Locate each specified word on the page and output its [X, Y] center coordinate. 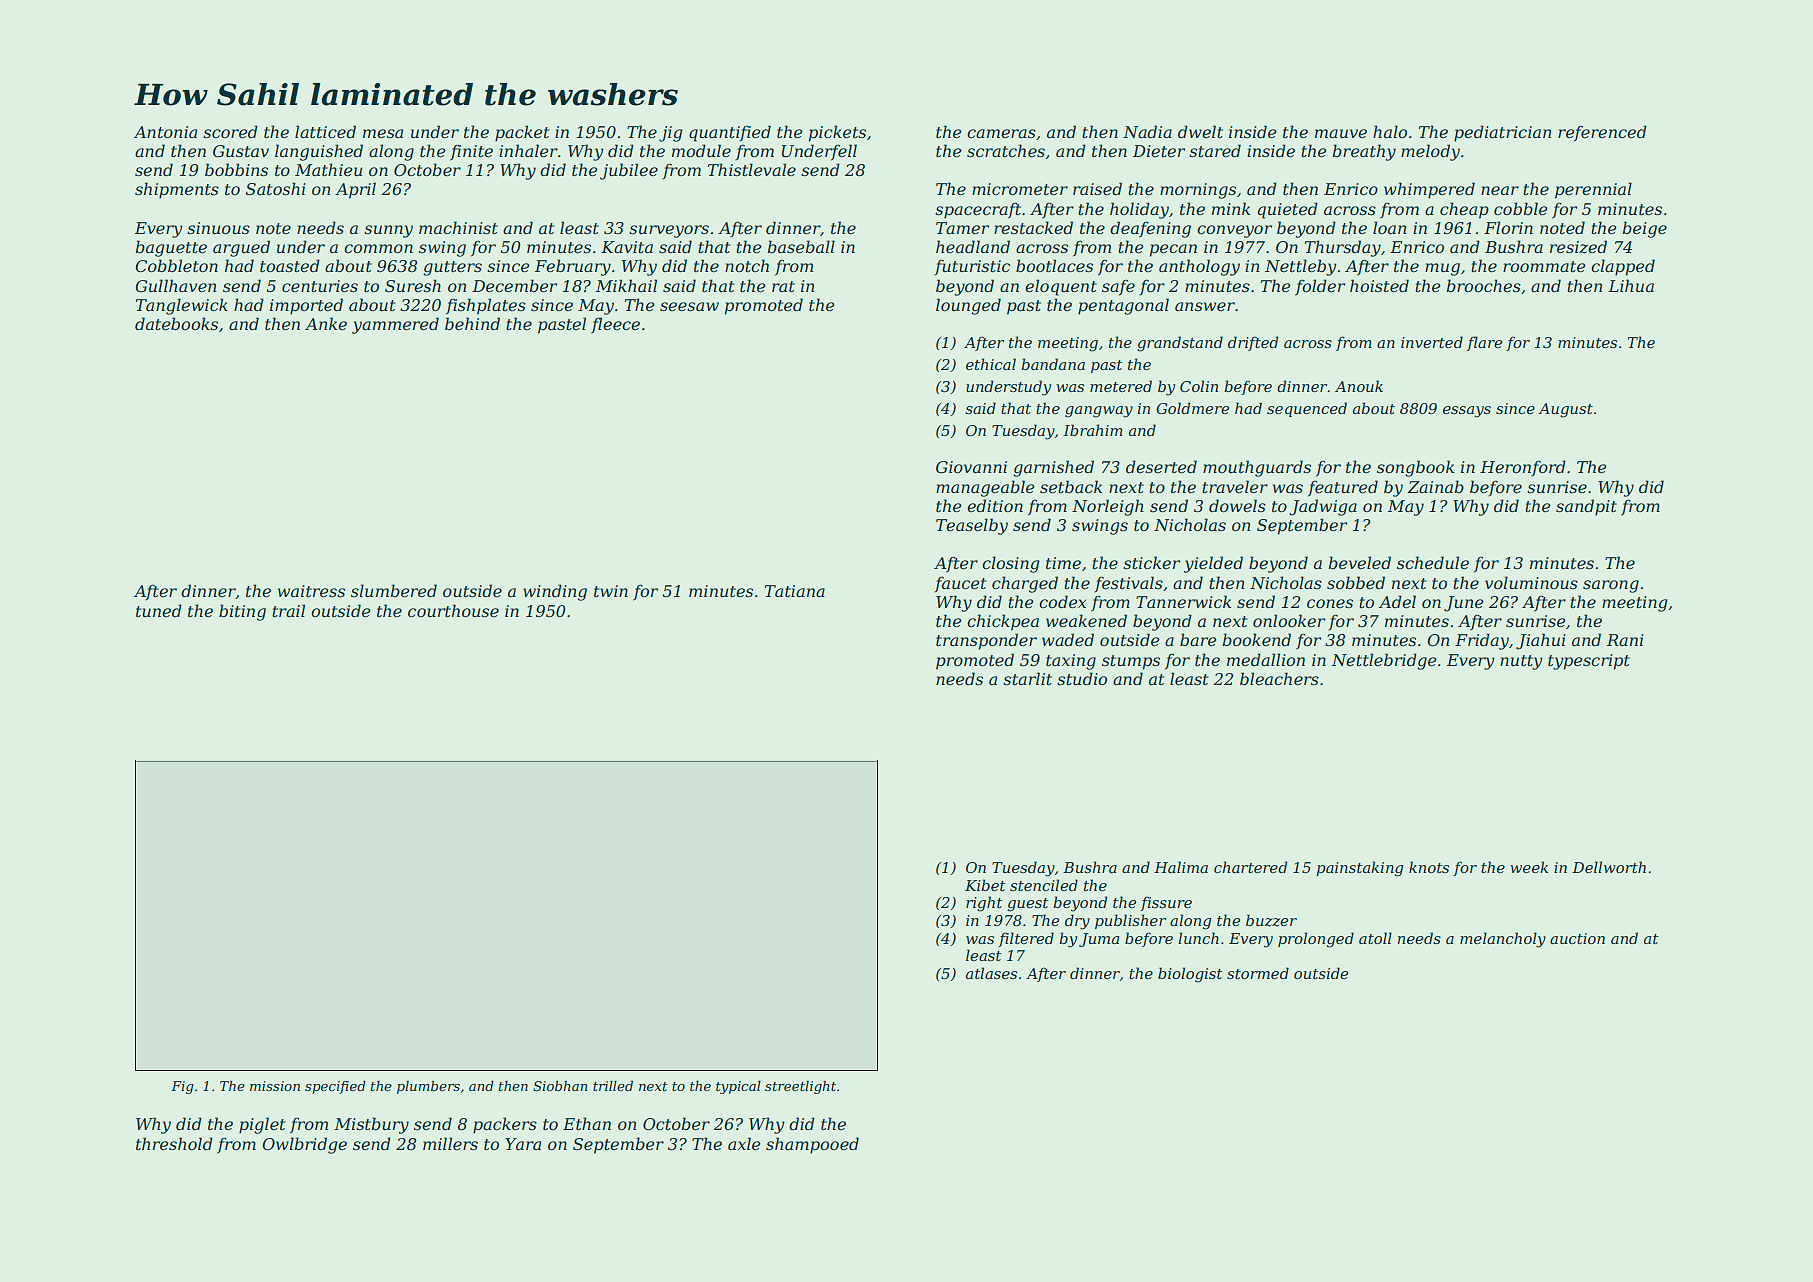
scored [230, 131]
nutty [1521, 662]
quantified [730, 133]
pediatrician [1503, 133]
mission [275, 1086]
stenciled [1044, 885]
